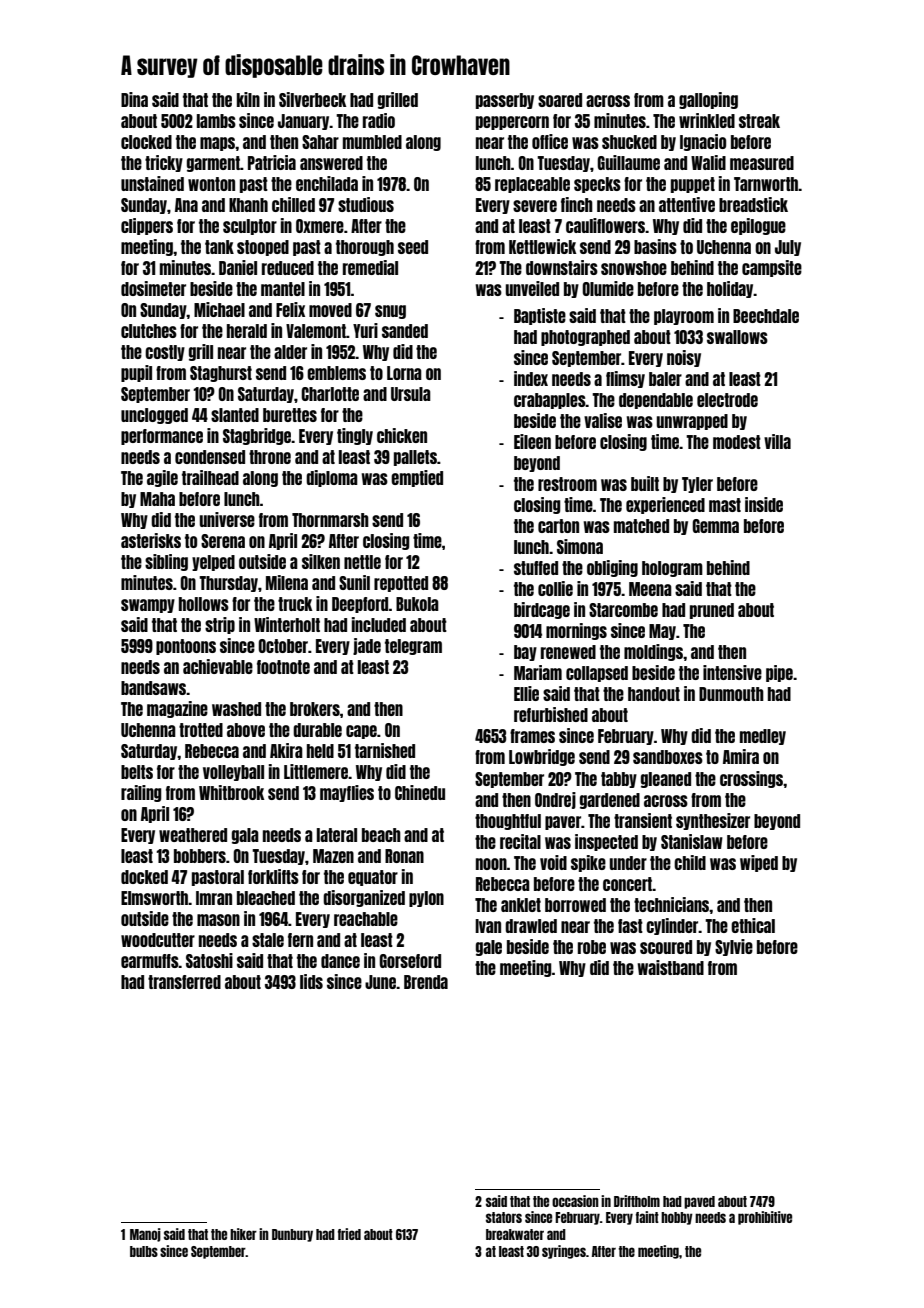  I want to click on Kettlewick, so click(543, 246).
